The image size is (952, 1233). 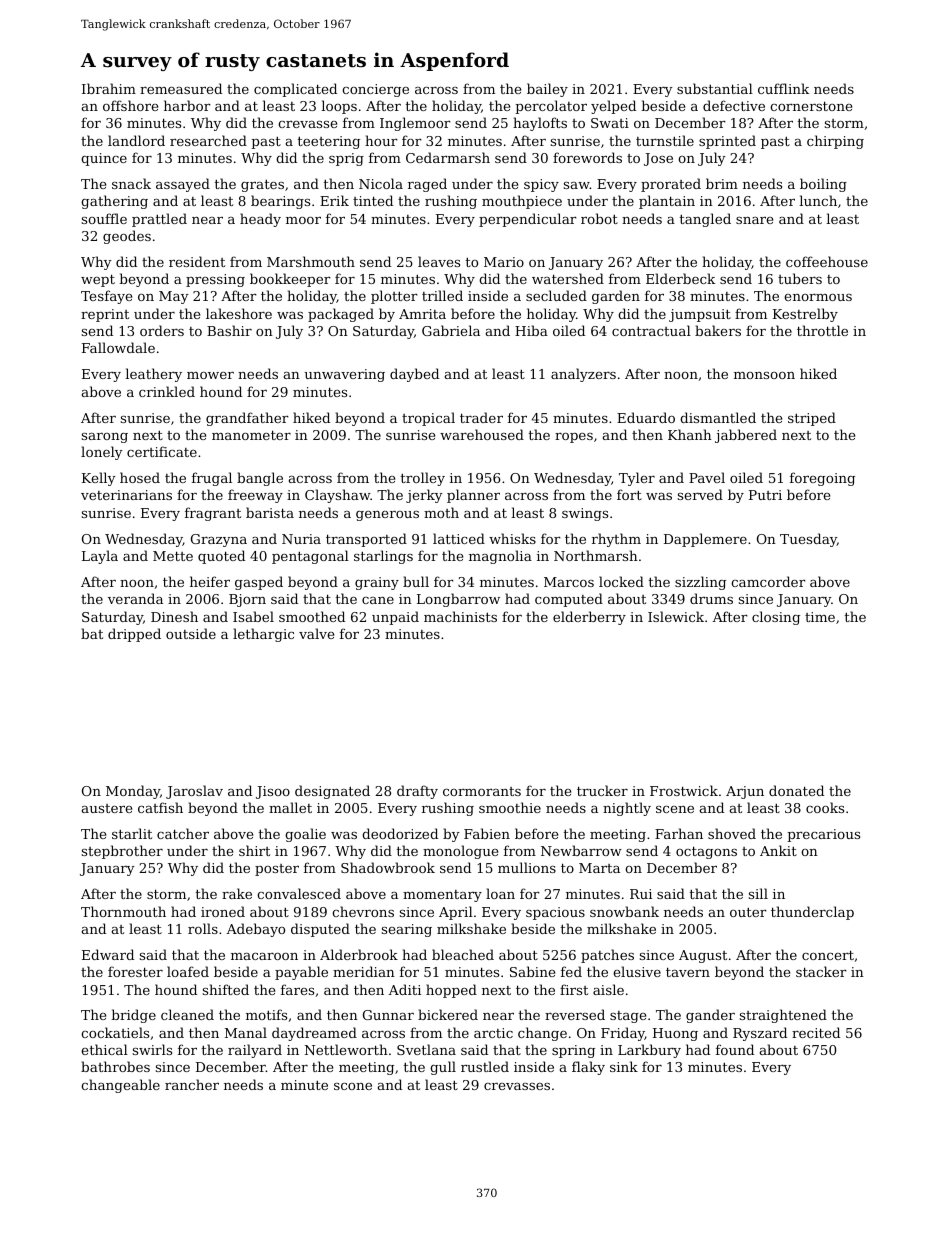 I want to click on yelped, so click(x=613, y=107).
